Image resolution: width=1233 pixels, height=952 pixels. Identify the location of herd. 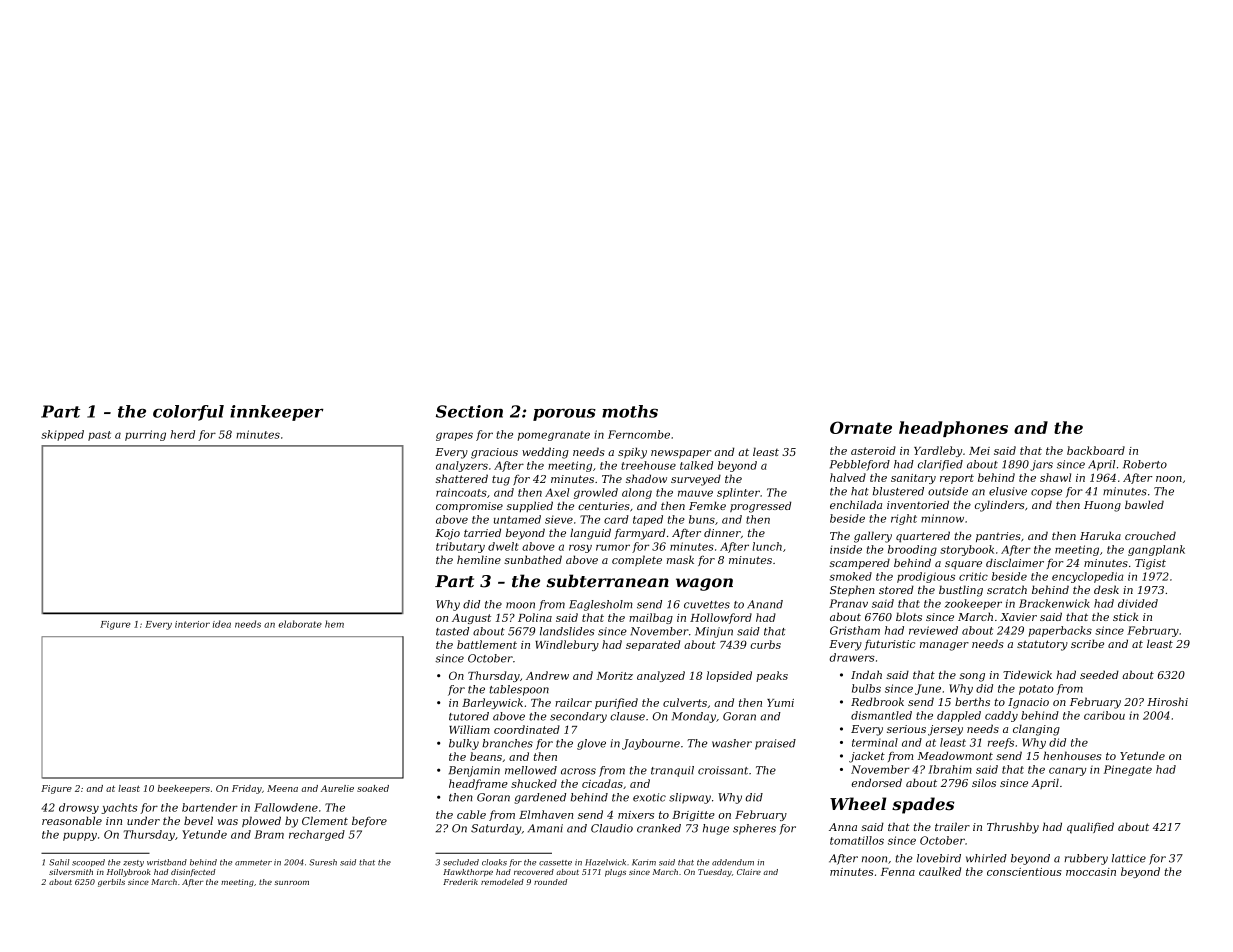
(183, 434).
